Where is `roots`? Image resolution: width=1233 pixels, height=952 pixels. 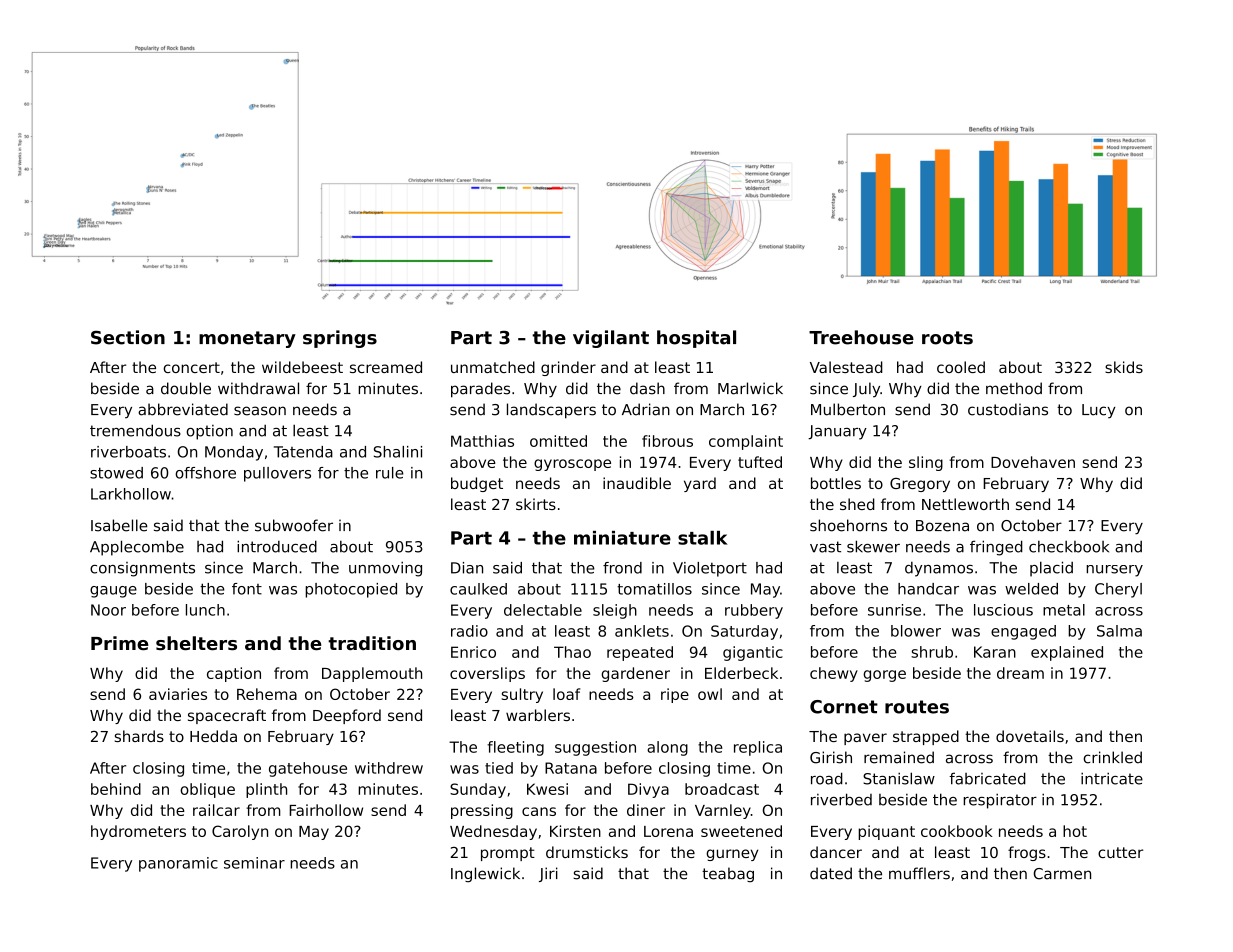
roots is located at coordinates (947, 338).
